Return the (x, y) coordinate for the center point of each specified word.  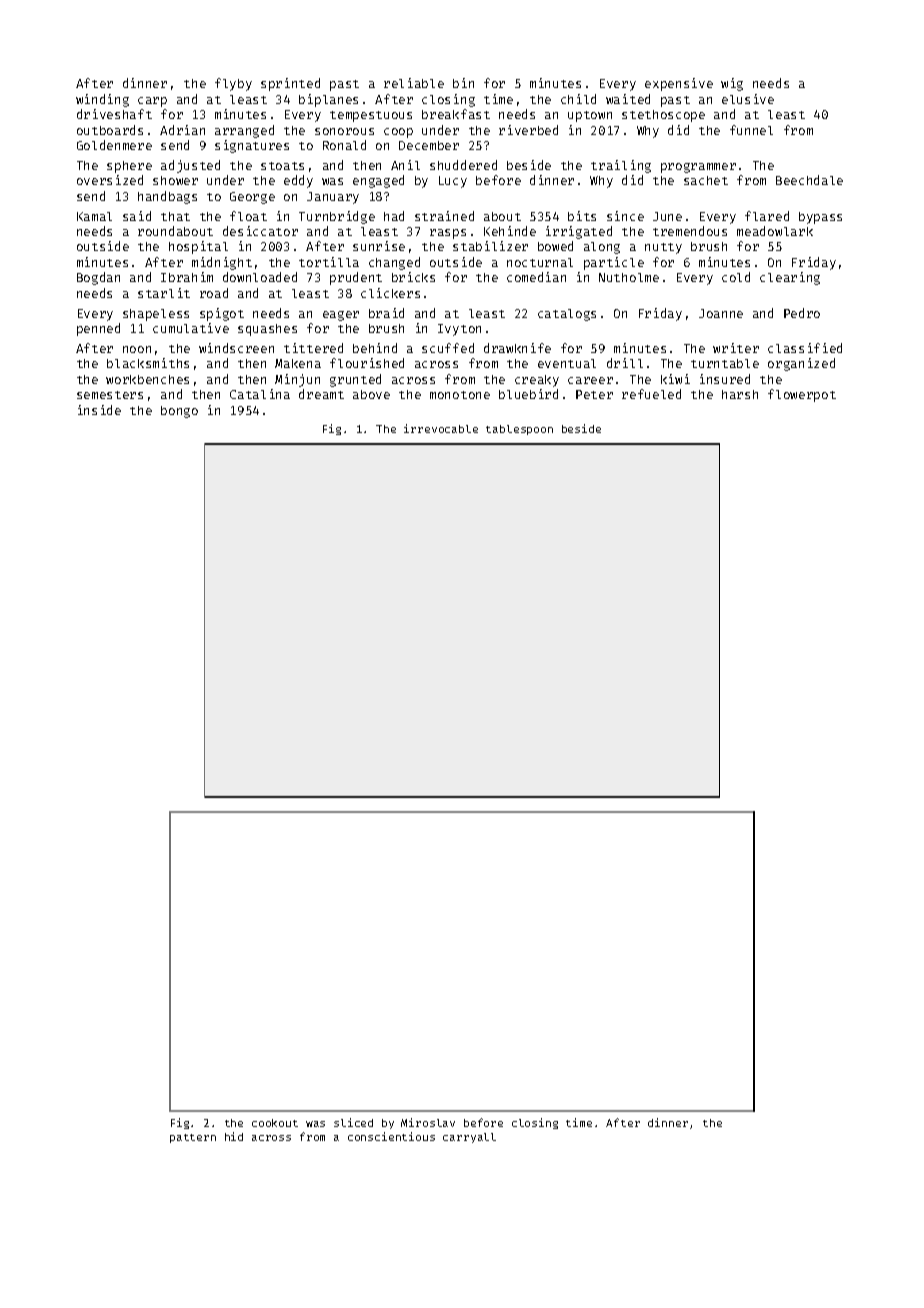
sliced (353, 1122)
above (371, 394)
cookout (275, 1123)
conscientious (391, 1136)
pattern (193, 1138)
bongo (179, 412)
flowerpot (802, 395)
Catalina (260, 394)
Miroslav (428, 1122)
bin (463, 83)
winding (102, 100)
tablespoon (519, 430)
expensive (679, 84)
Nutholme (629, 277)
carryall (469, 1138)
